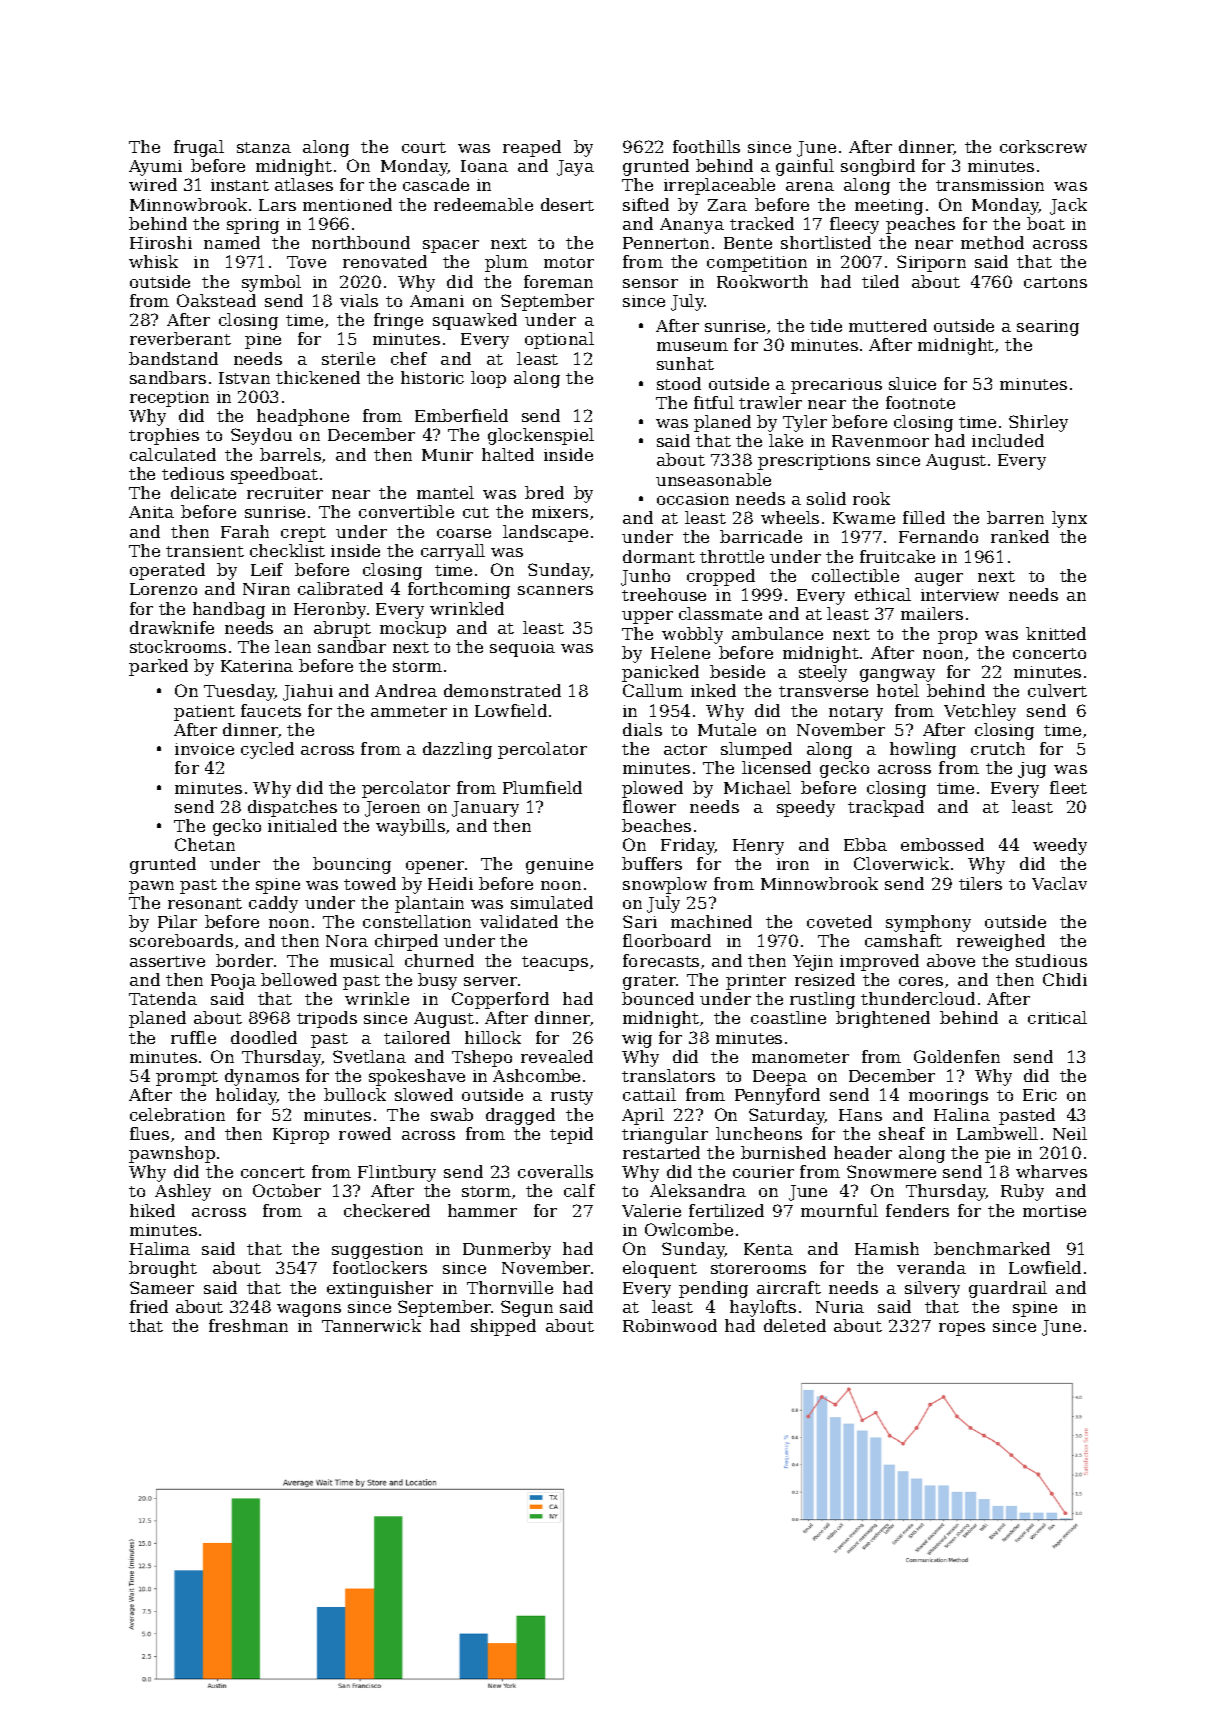 The image size is (1217, 1722). Describe the element at coordinates (863, 1152) in the screenshot. I see `header` at that location.
